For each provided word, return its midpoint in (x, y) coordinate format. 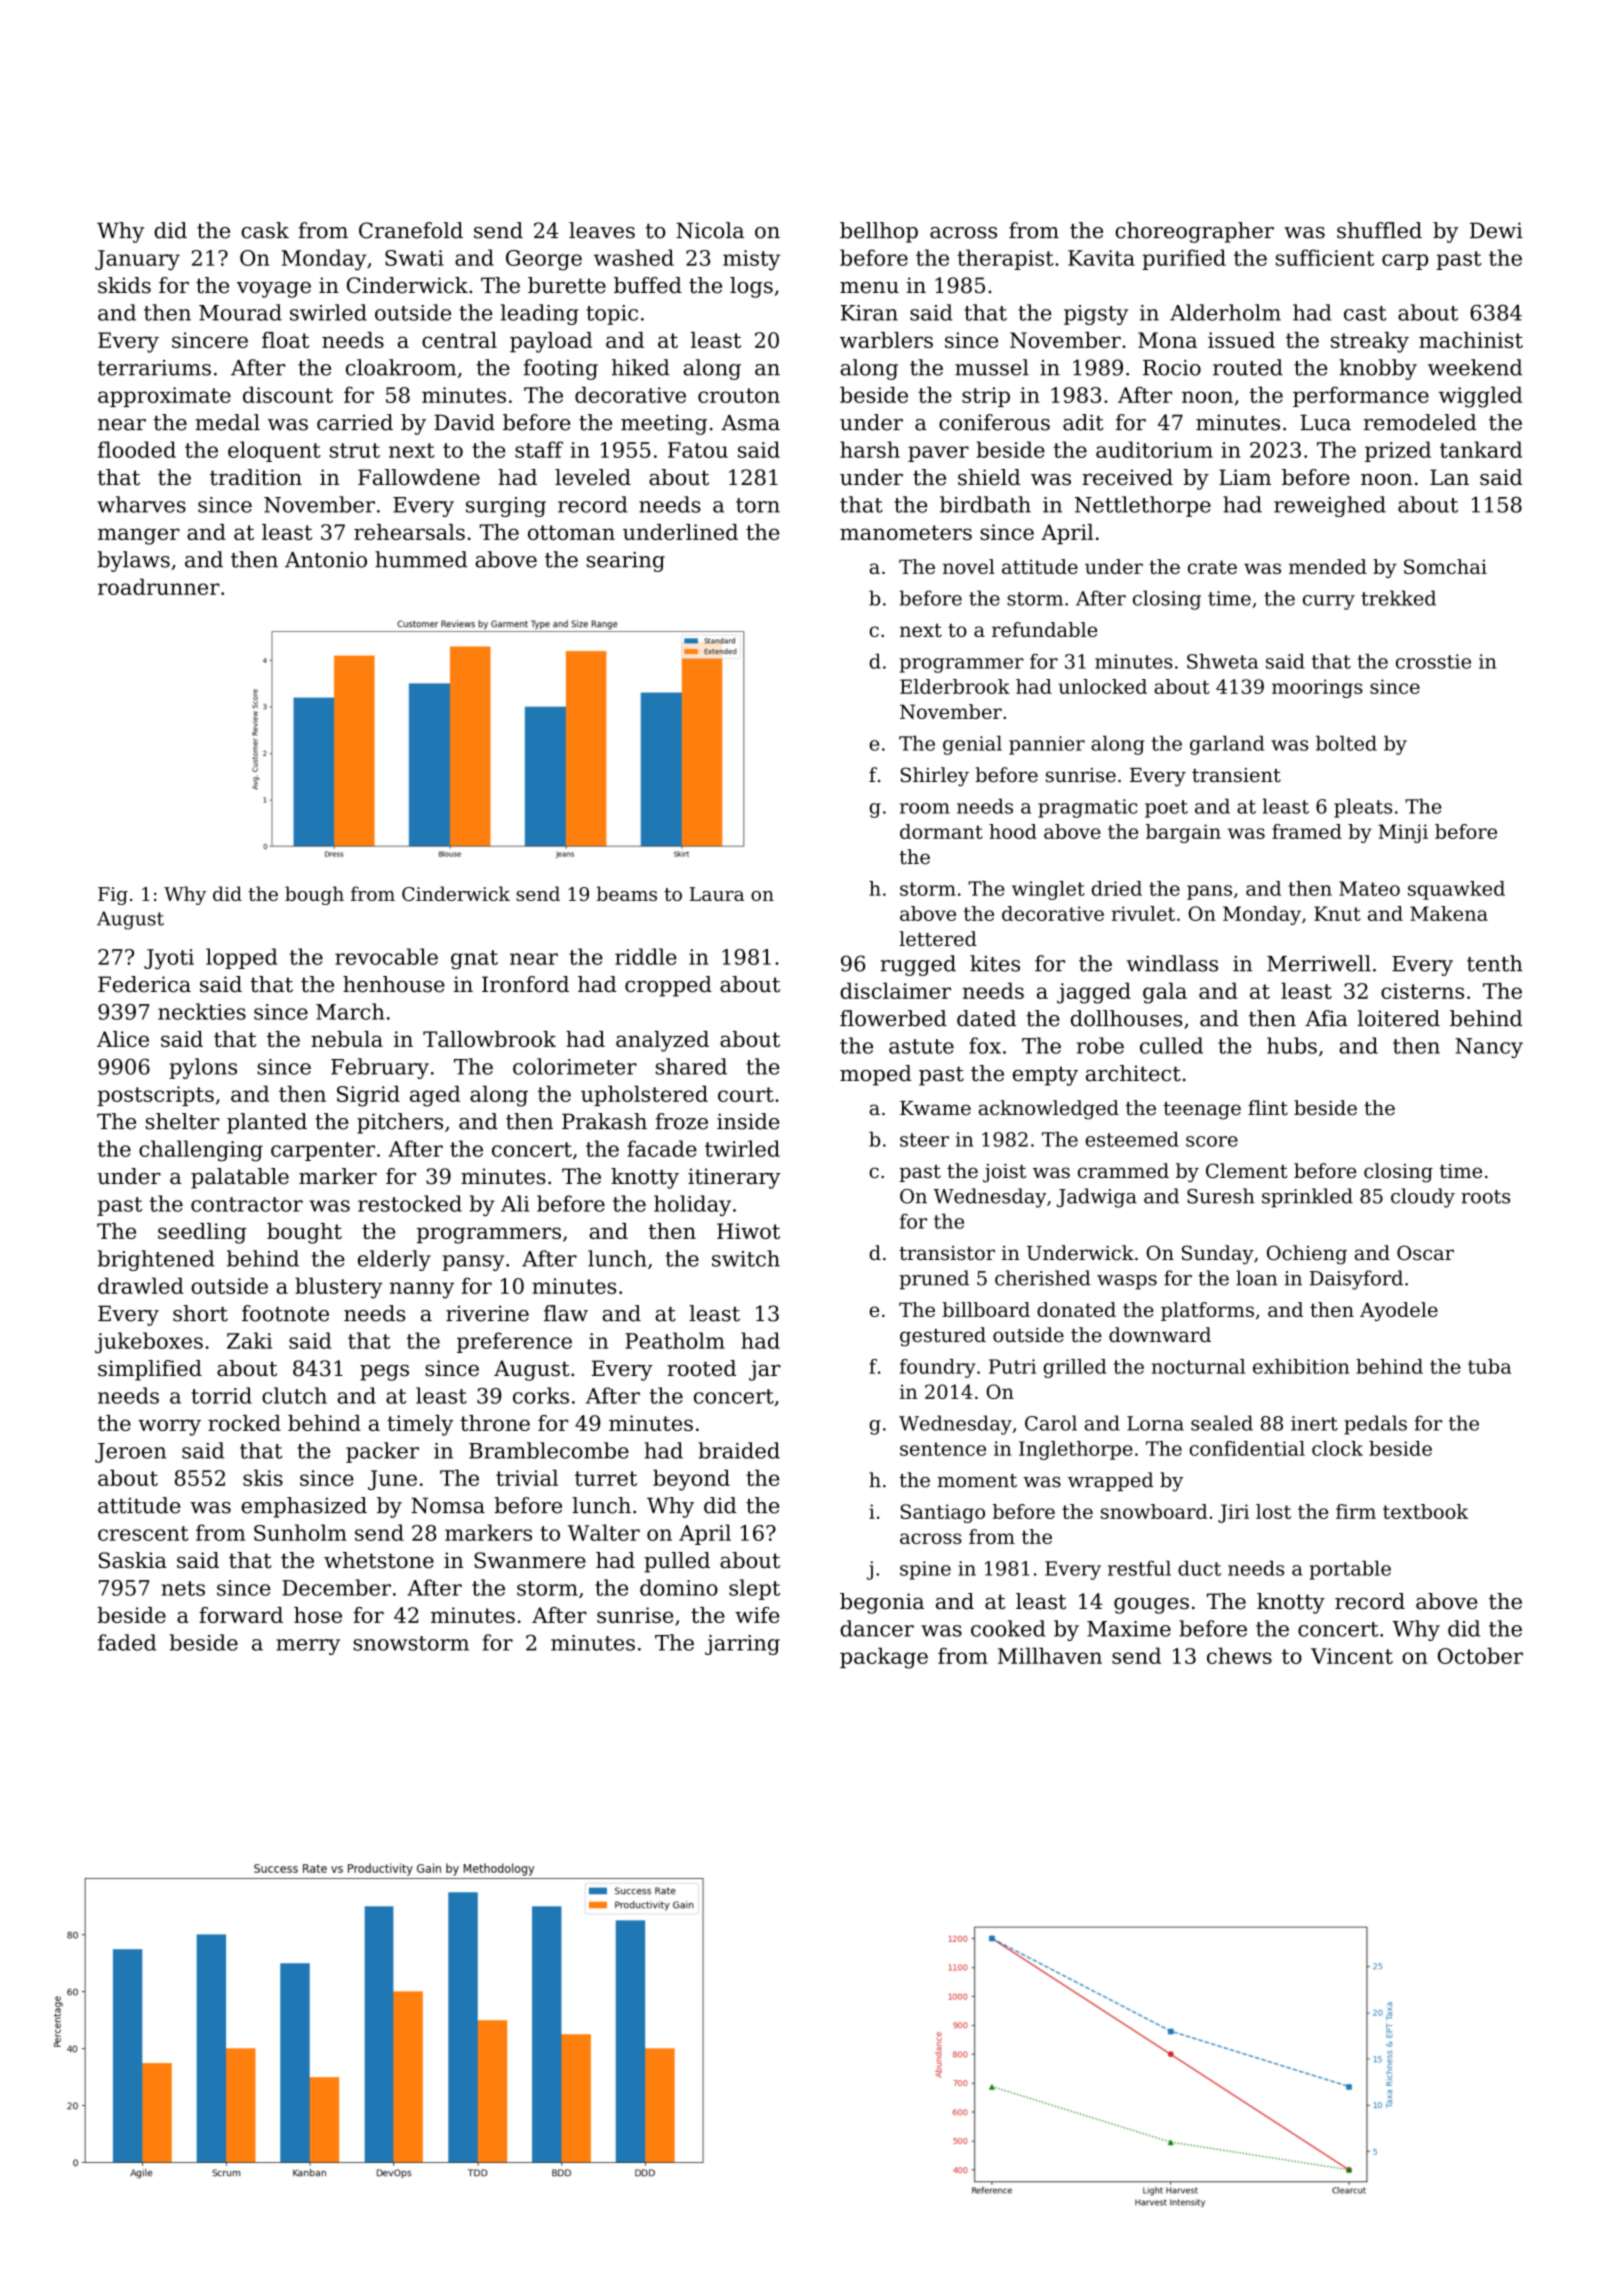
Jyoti (169, 959)
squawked (1456, 890)
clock (1337, 1448)
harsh (870, 449)
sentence (943, 1449)
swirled (328, 312)
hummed (421, 559)
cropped (668, 986)
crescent (143, 1533)
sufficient (1325, 257)
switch (746, 1258)
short (200, 1313)
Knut (1337, 913)
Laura (717, 894)
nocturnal (1198, 1366)
